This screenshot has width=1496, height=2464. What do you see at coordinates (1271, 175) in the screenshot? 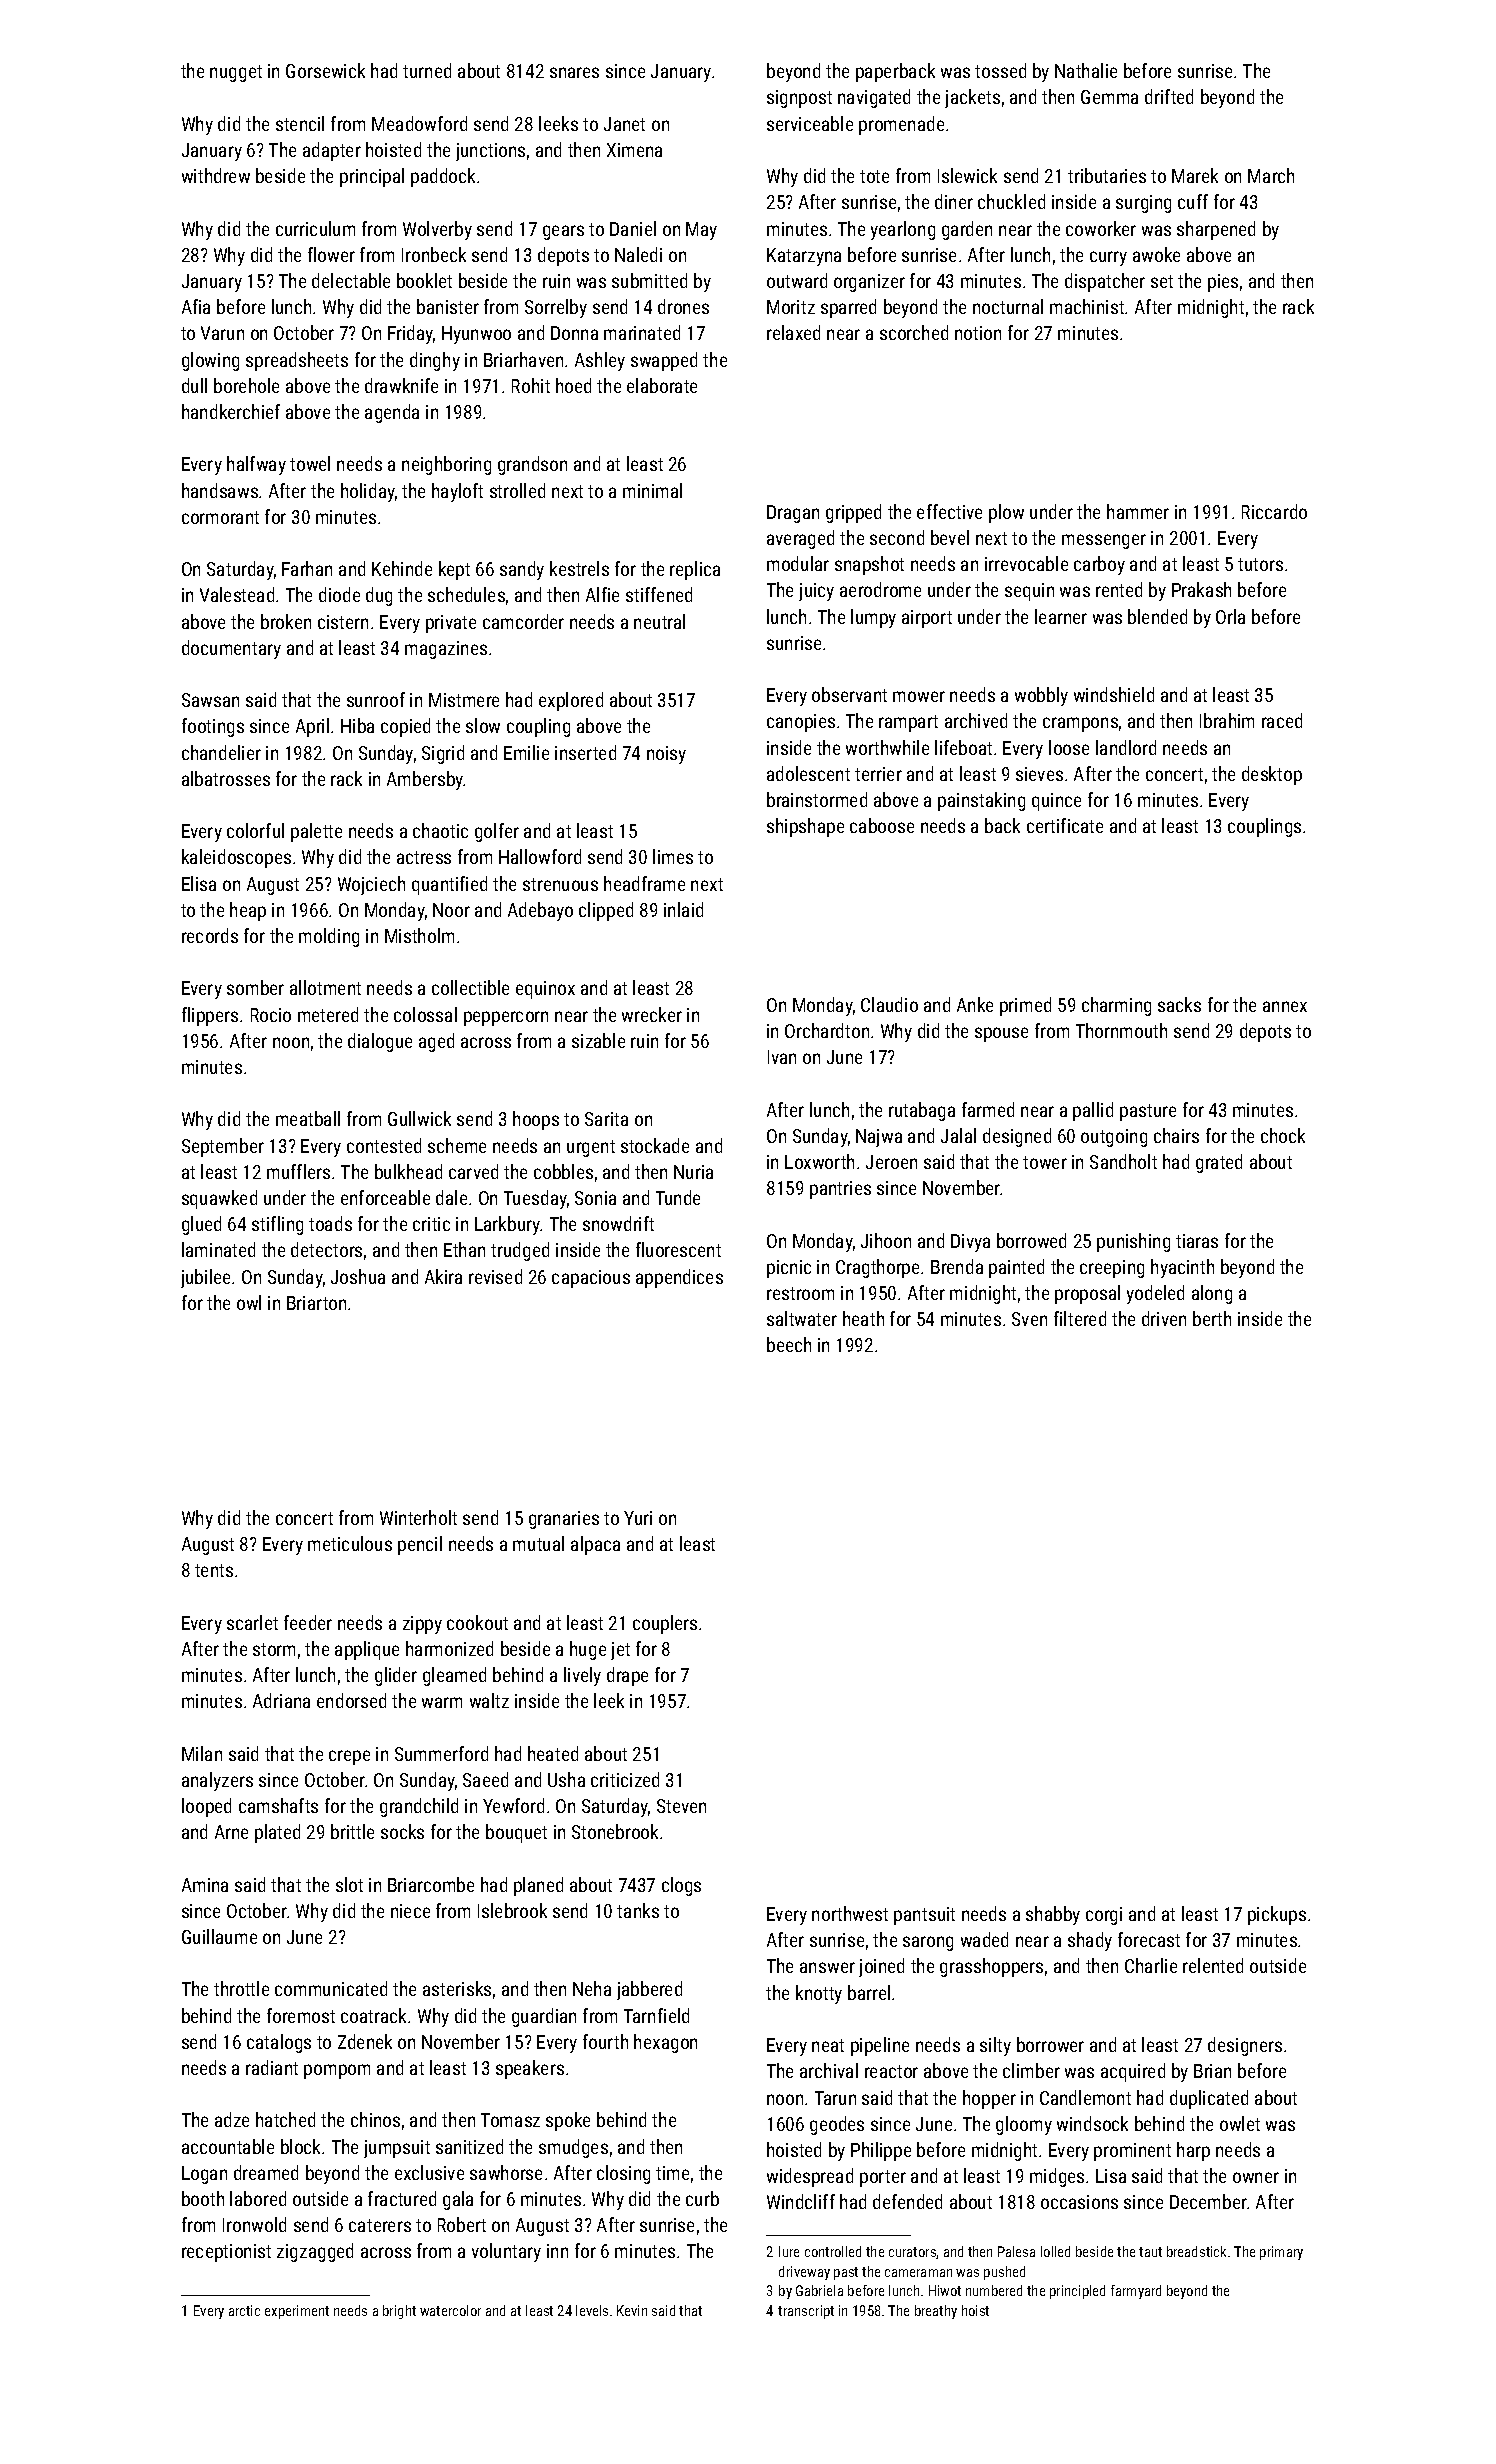
I see `March` at bounding box center [1271, 175].
